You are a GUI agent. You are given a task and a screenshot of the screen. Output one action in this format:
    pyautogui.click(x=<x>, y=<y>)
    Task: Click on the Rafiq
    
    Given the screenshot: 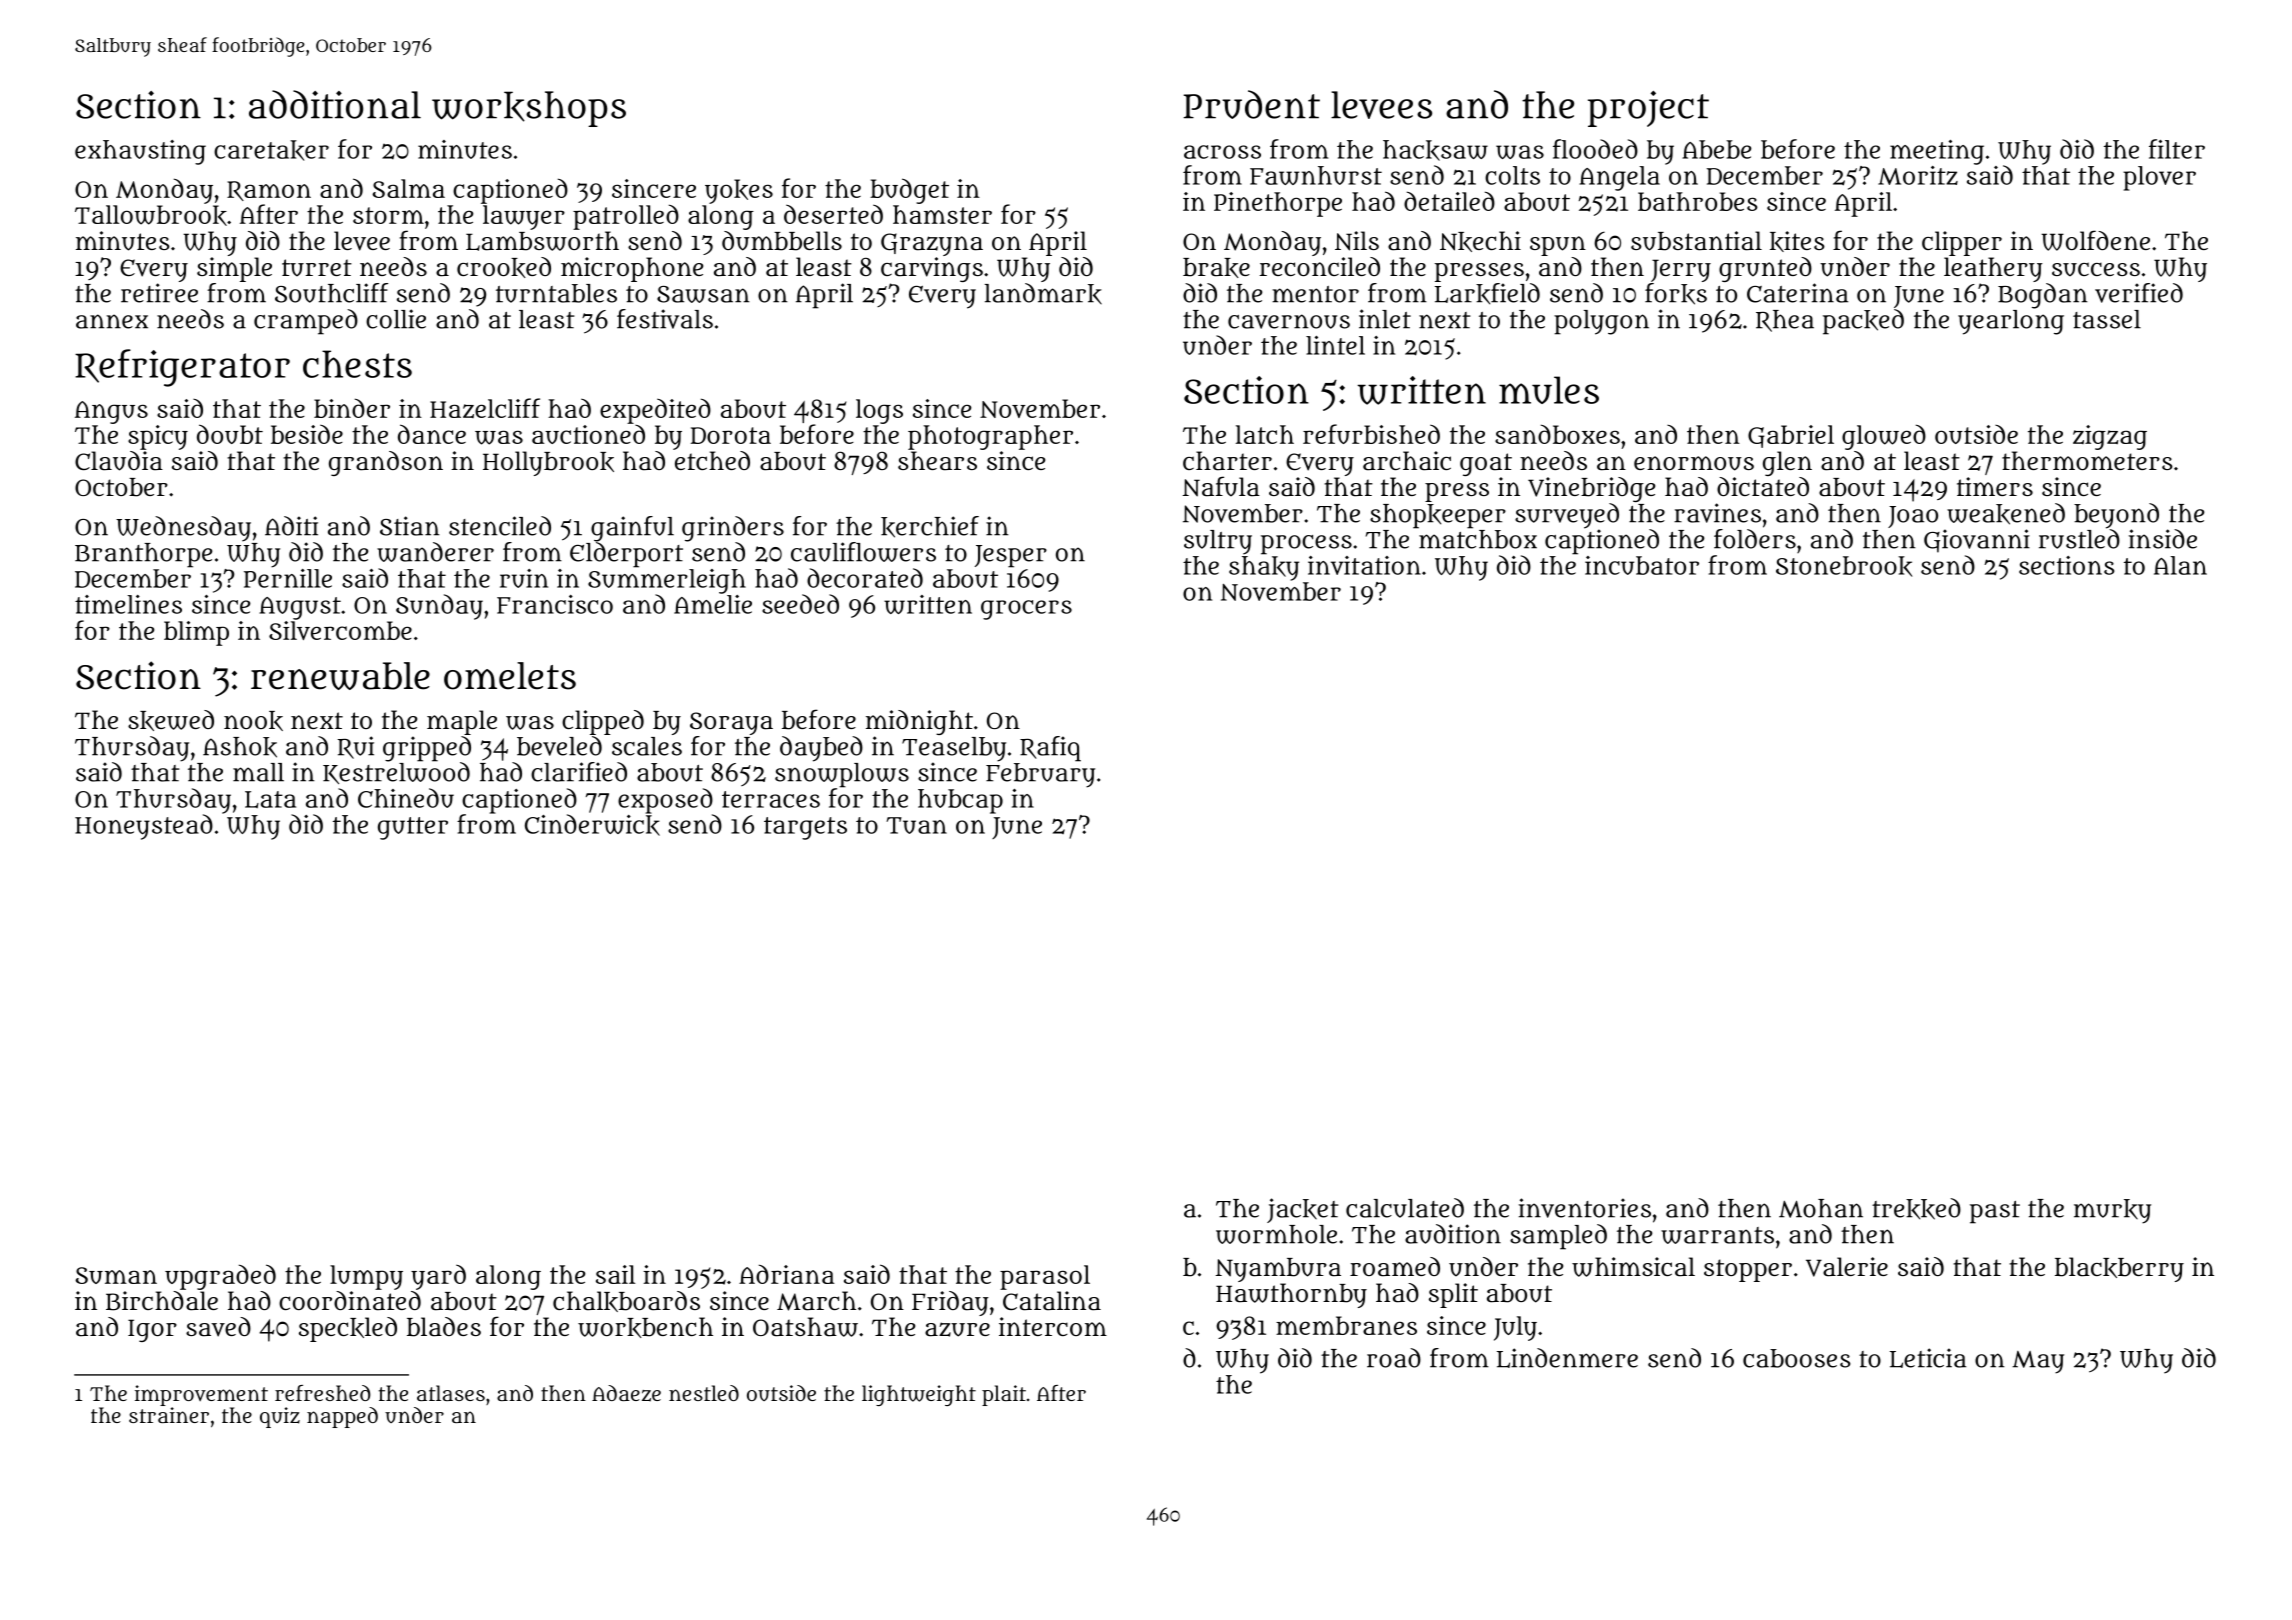 What is the action you would take?
    pyautogui.click(x=1050, y=749)
